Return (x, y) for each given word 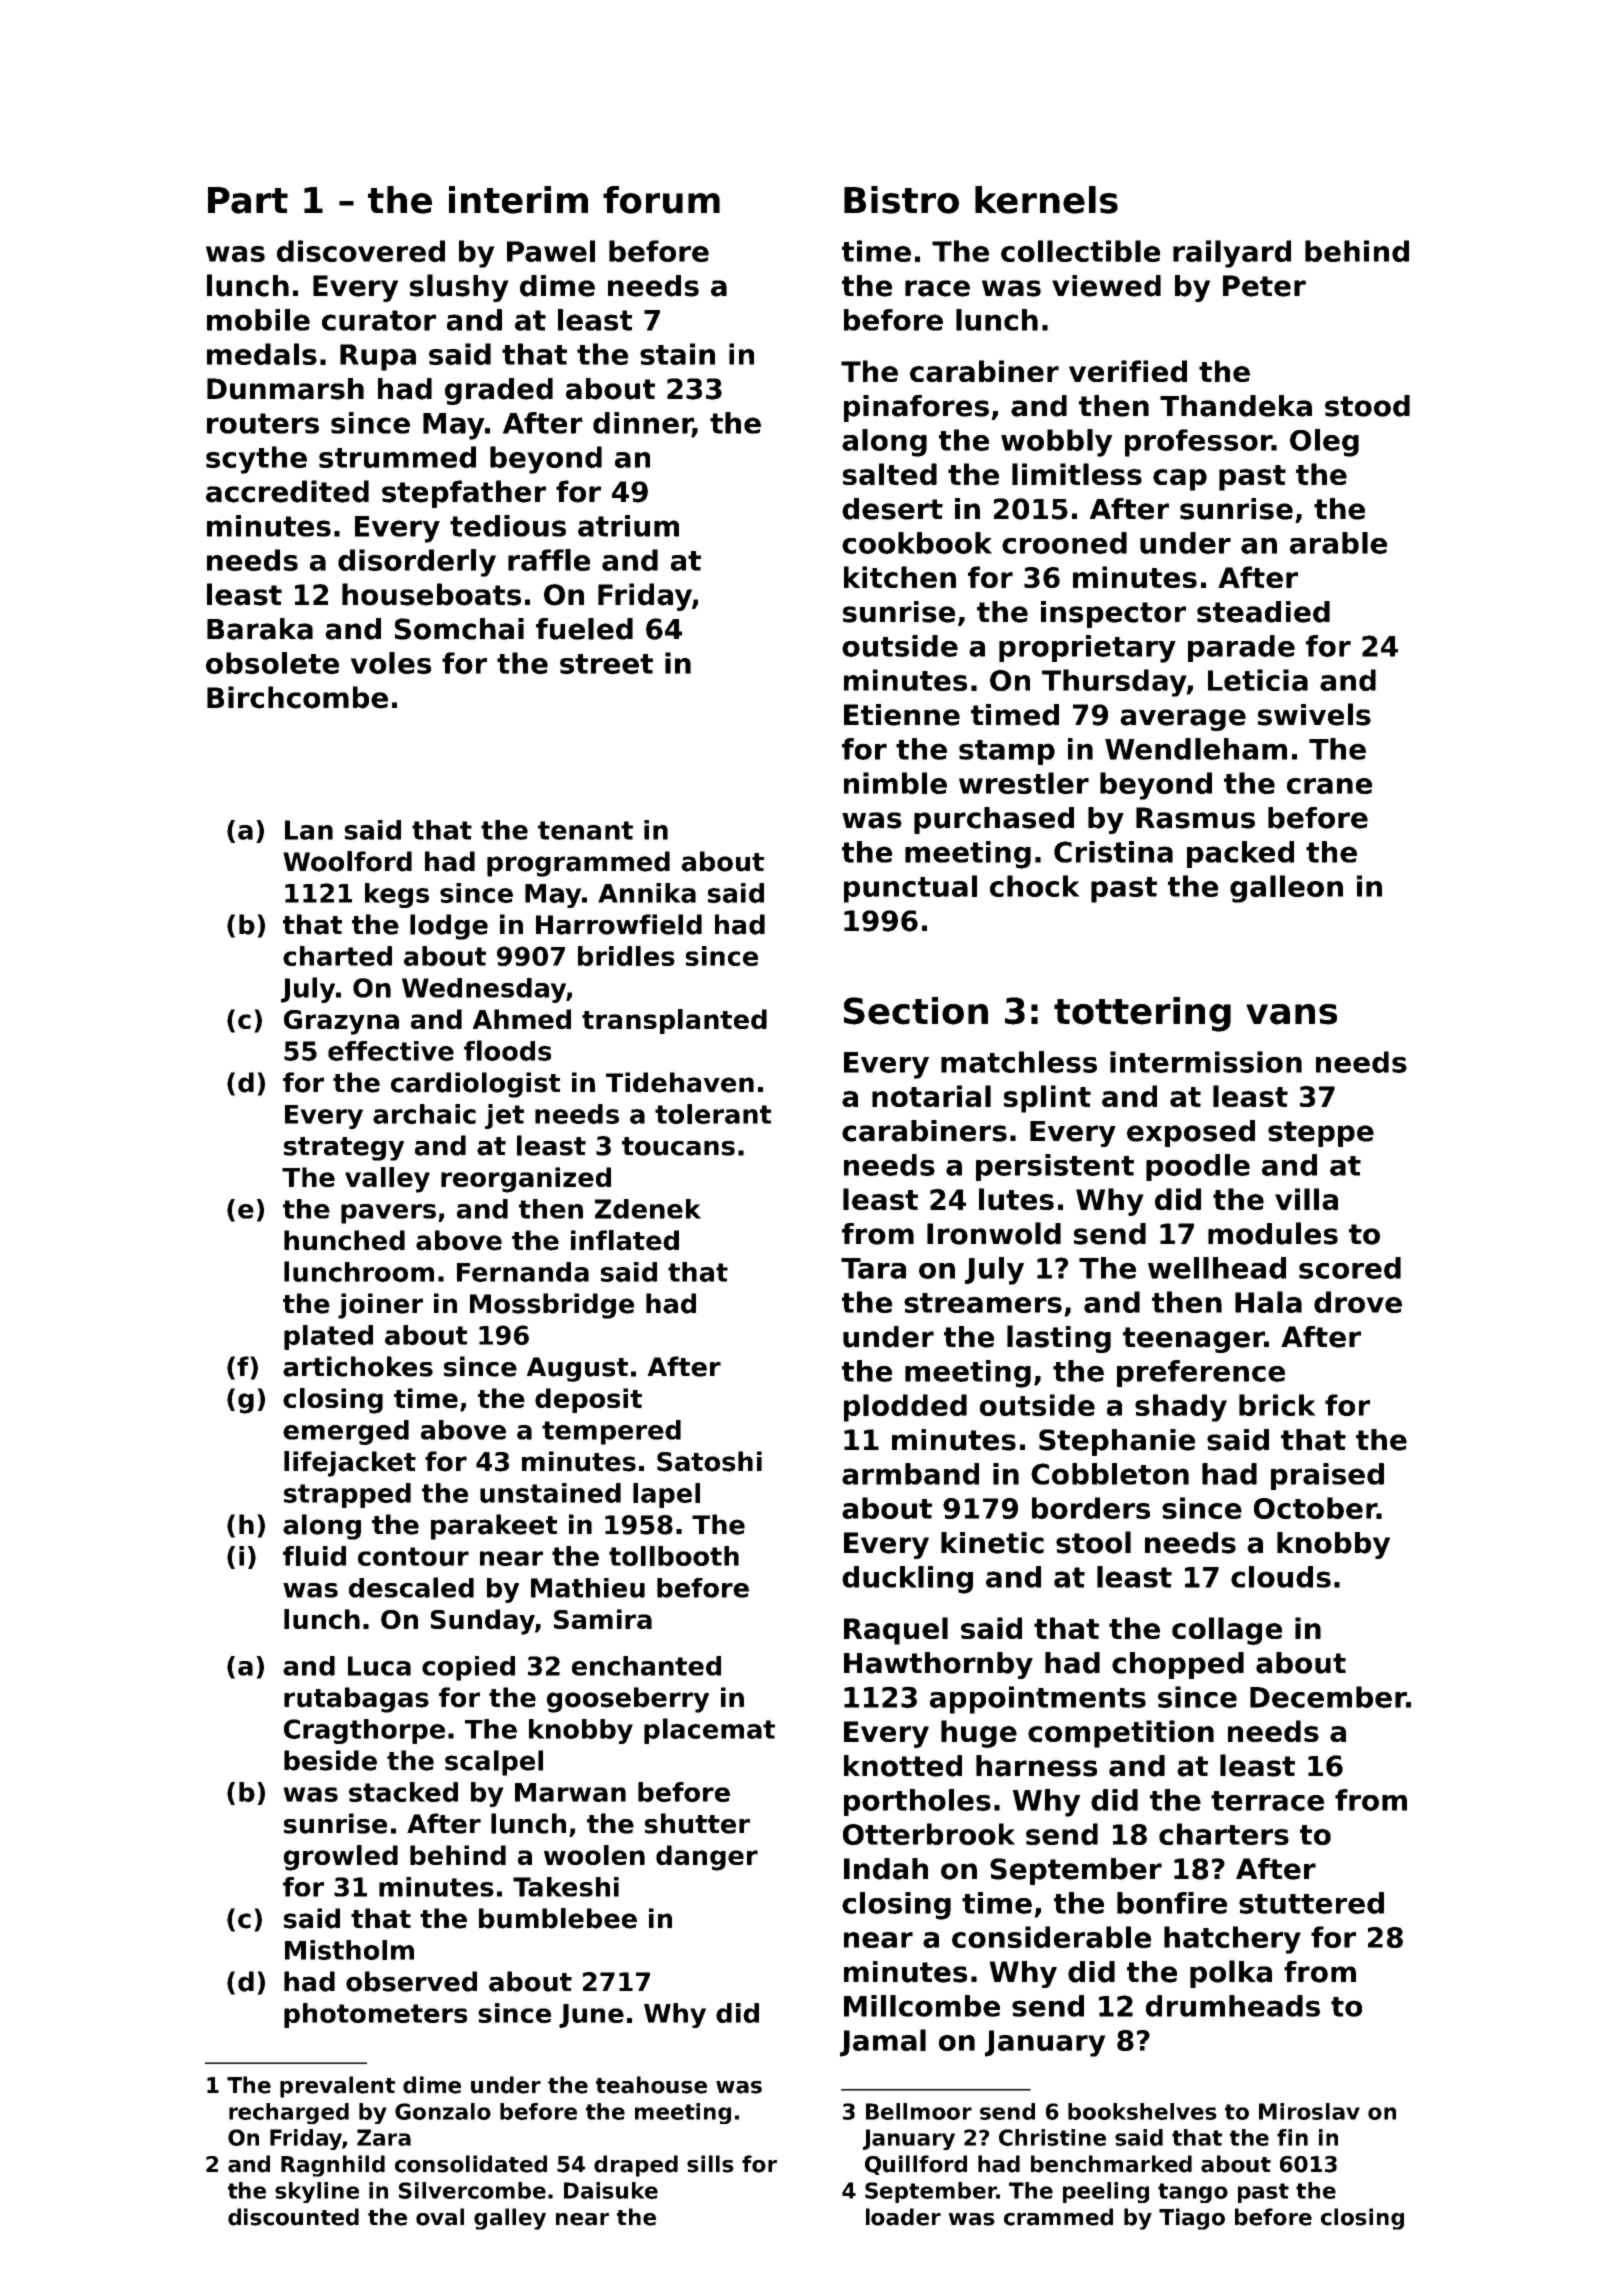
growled (340, 1858)
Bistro (901, 200)
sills (710, 2164)
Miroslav (1309, 2111)
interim (518, 200)
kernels (1046, 200)
